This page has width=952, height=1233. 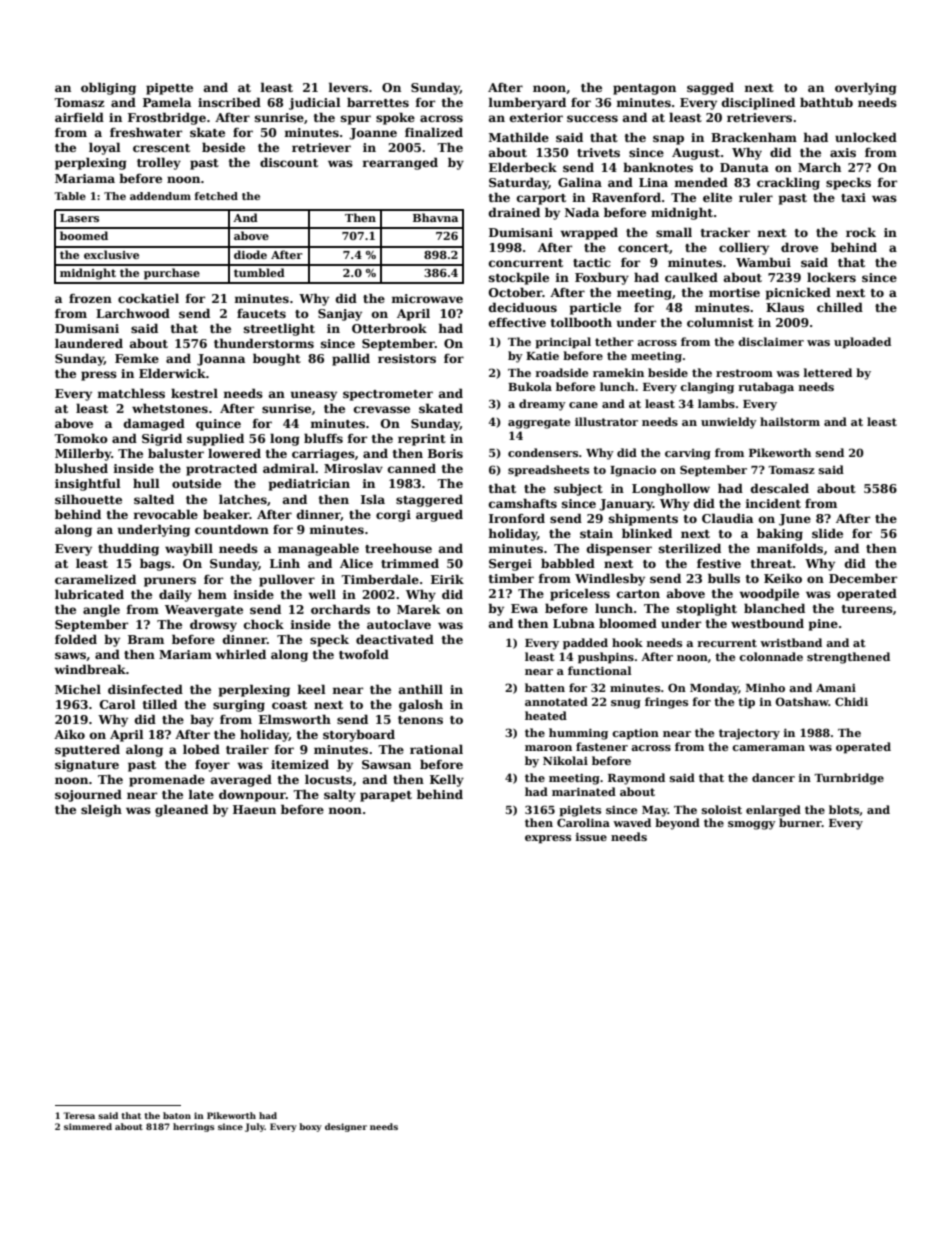 I want to click on bathtub, so click(x=826, y=102).
